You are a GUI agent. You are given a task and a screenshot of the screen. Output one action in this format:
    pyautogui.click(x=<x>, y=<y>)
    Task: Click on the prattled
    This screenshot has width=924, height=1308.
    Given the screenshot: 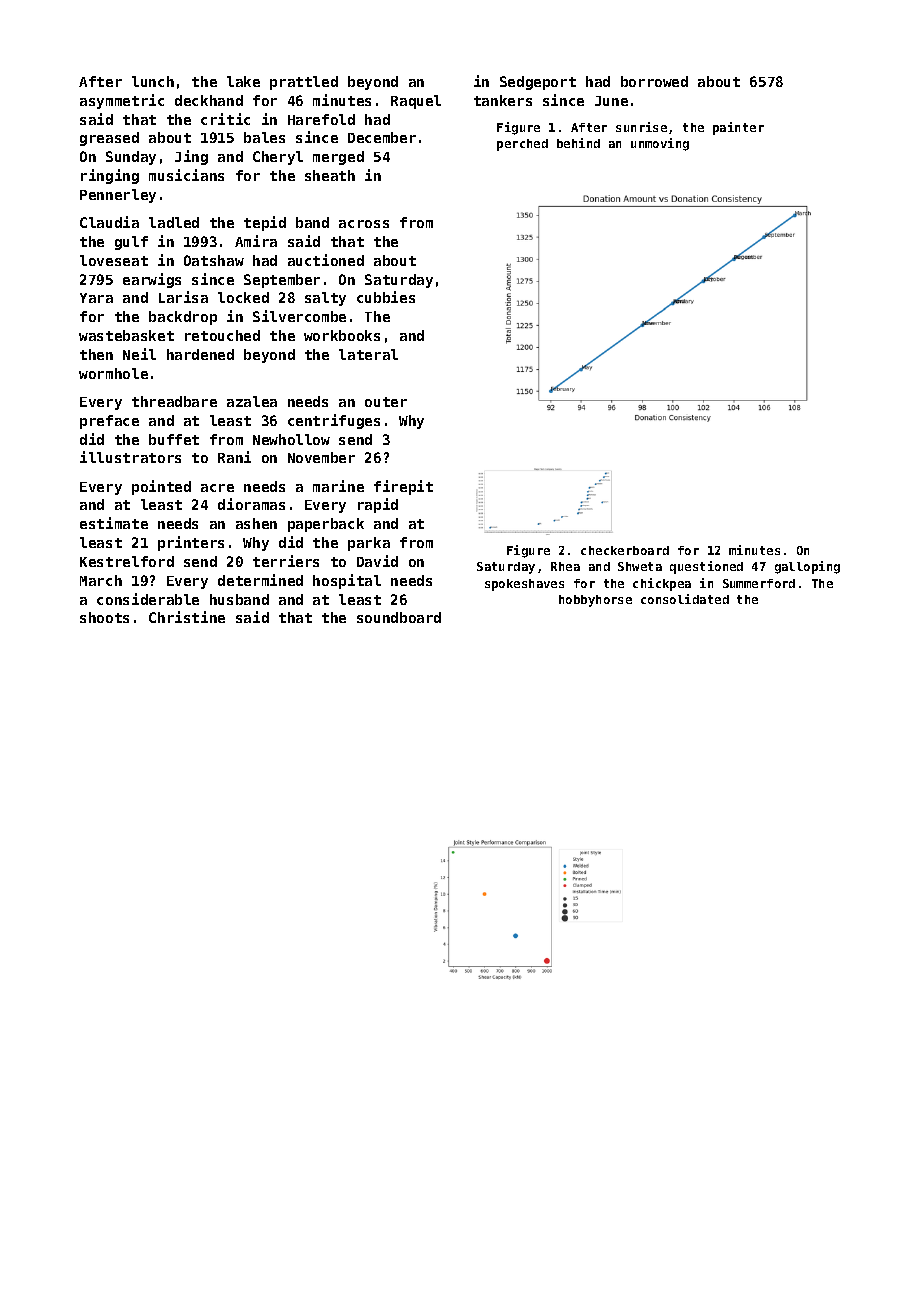 What is the action you would take?
    pyautogui.click(x=304, y=83)
